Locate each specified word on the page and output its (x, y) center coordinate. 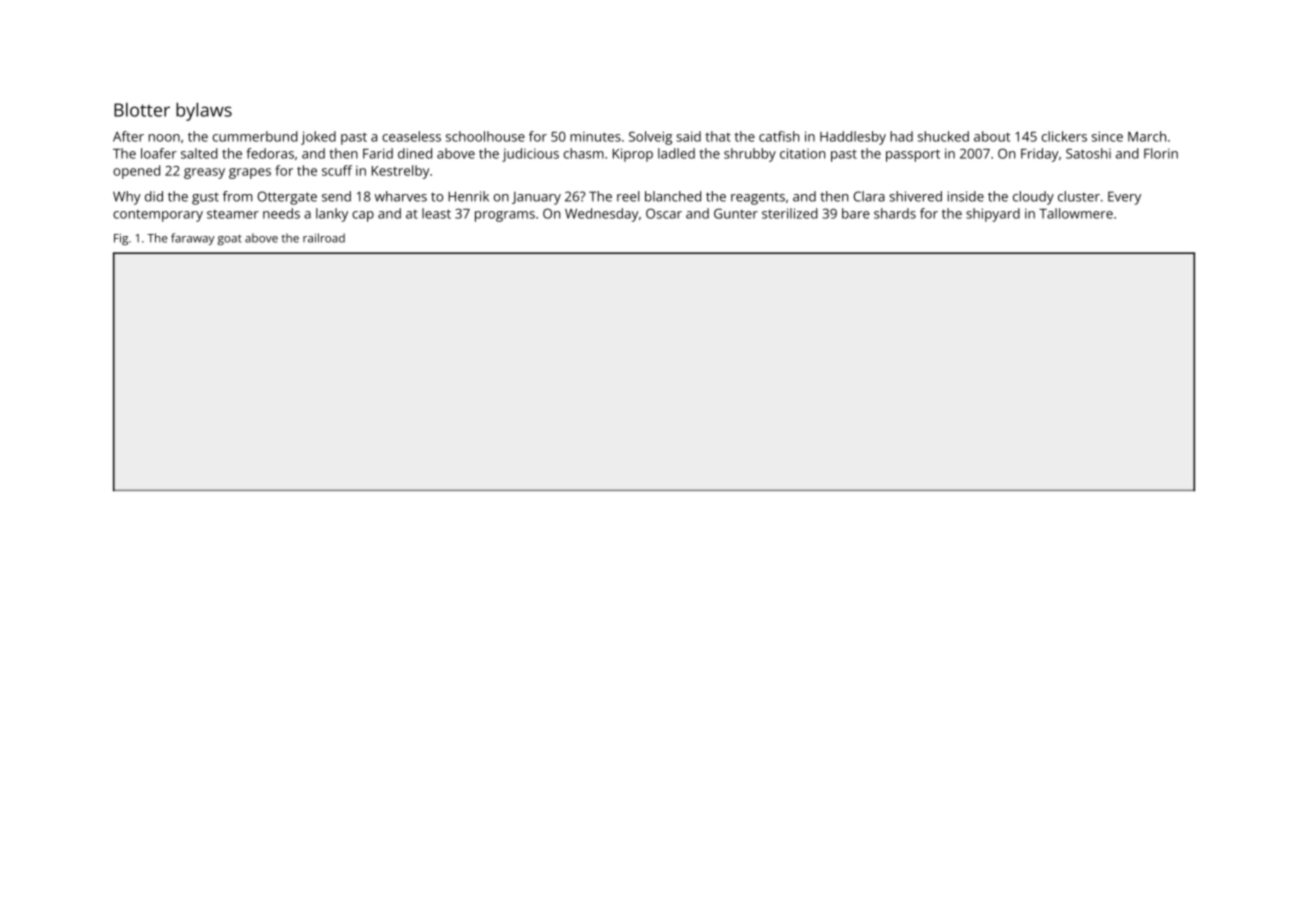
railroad (324, 238)
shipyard (993, 215)
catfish (779, 136)
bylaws (204, 112)
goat (229, 239)
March (1147, 136)
